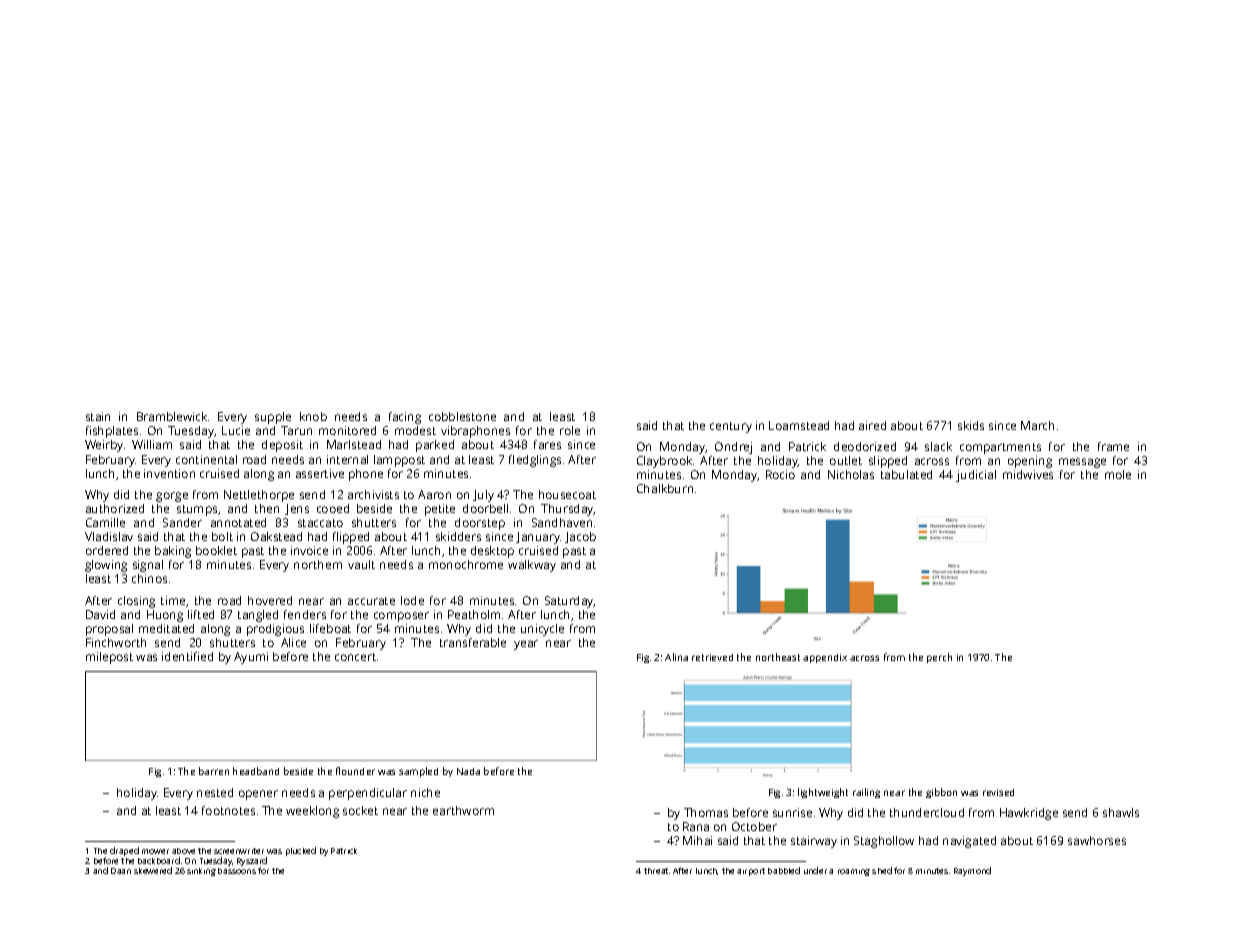 This document has width=1233, height=952. What do you see at coordinates (939, 658) in the document?
I see `perch` at bounding box center [939, 658].
